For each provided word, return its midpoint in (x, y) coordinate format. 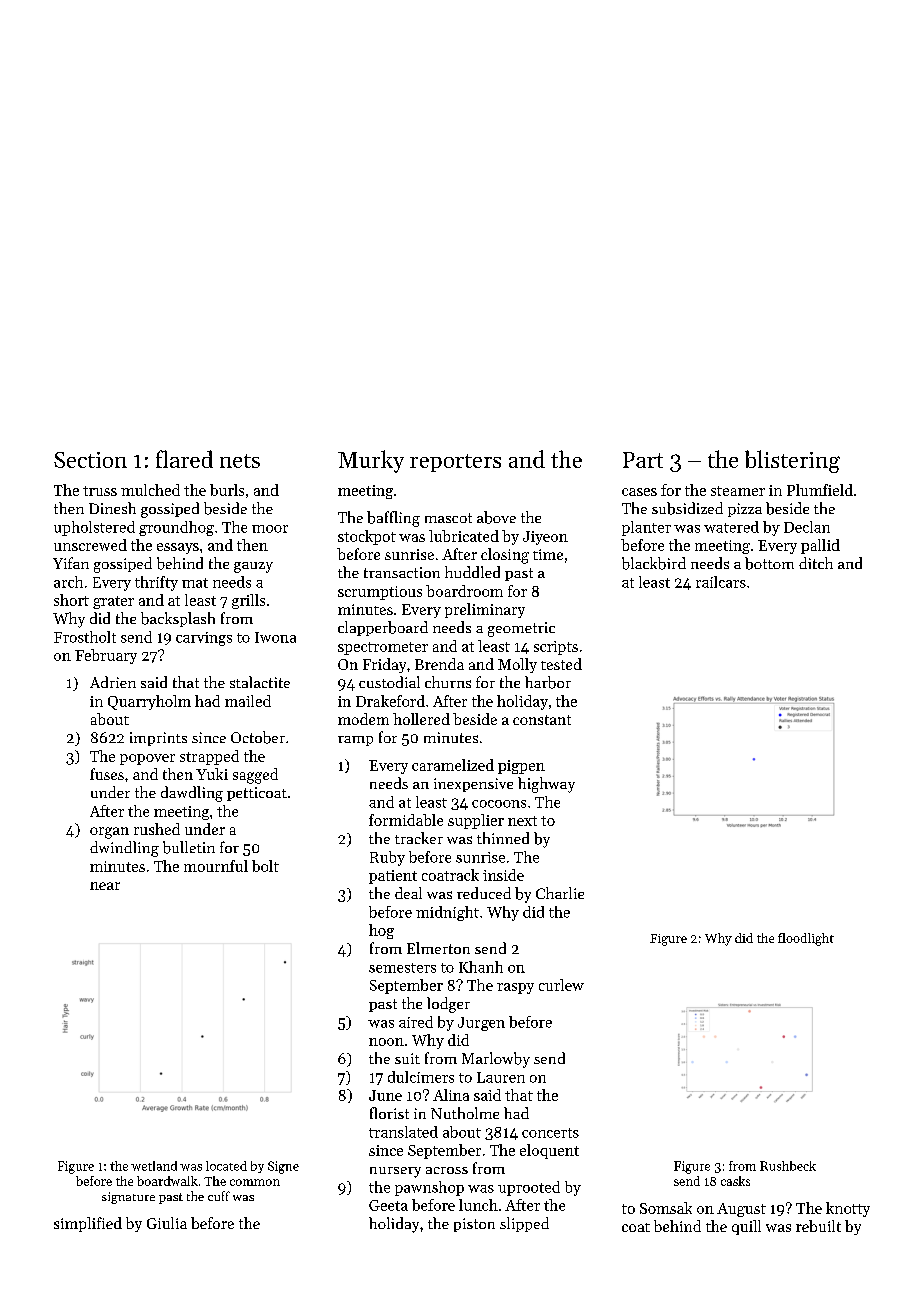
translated (403, 1132)
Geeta (388, 1205)
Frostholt (85, 637)
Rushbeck (788, 1166)
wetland (154, 1166)
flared (184, 459)
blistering (792, 461)
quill (746, 1227)
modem (363, 719)
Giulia (167, 1223)
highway (546, 785)
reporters (455, 463)
